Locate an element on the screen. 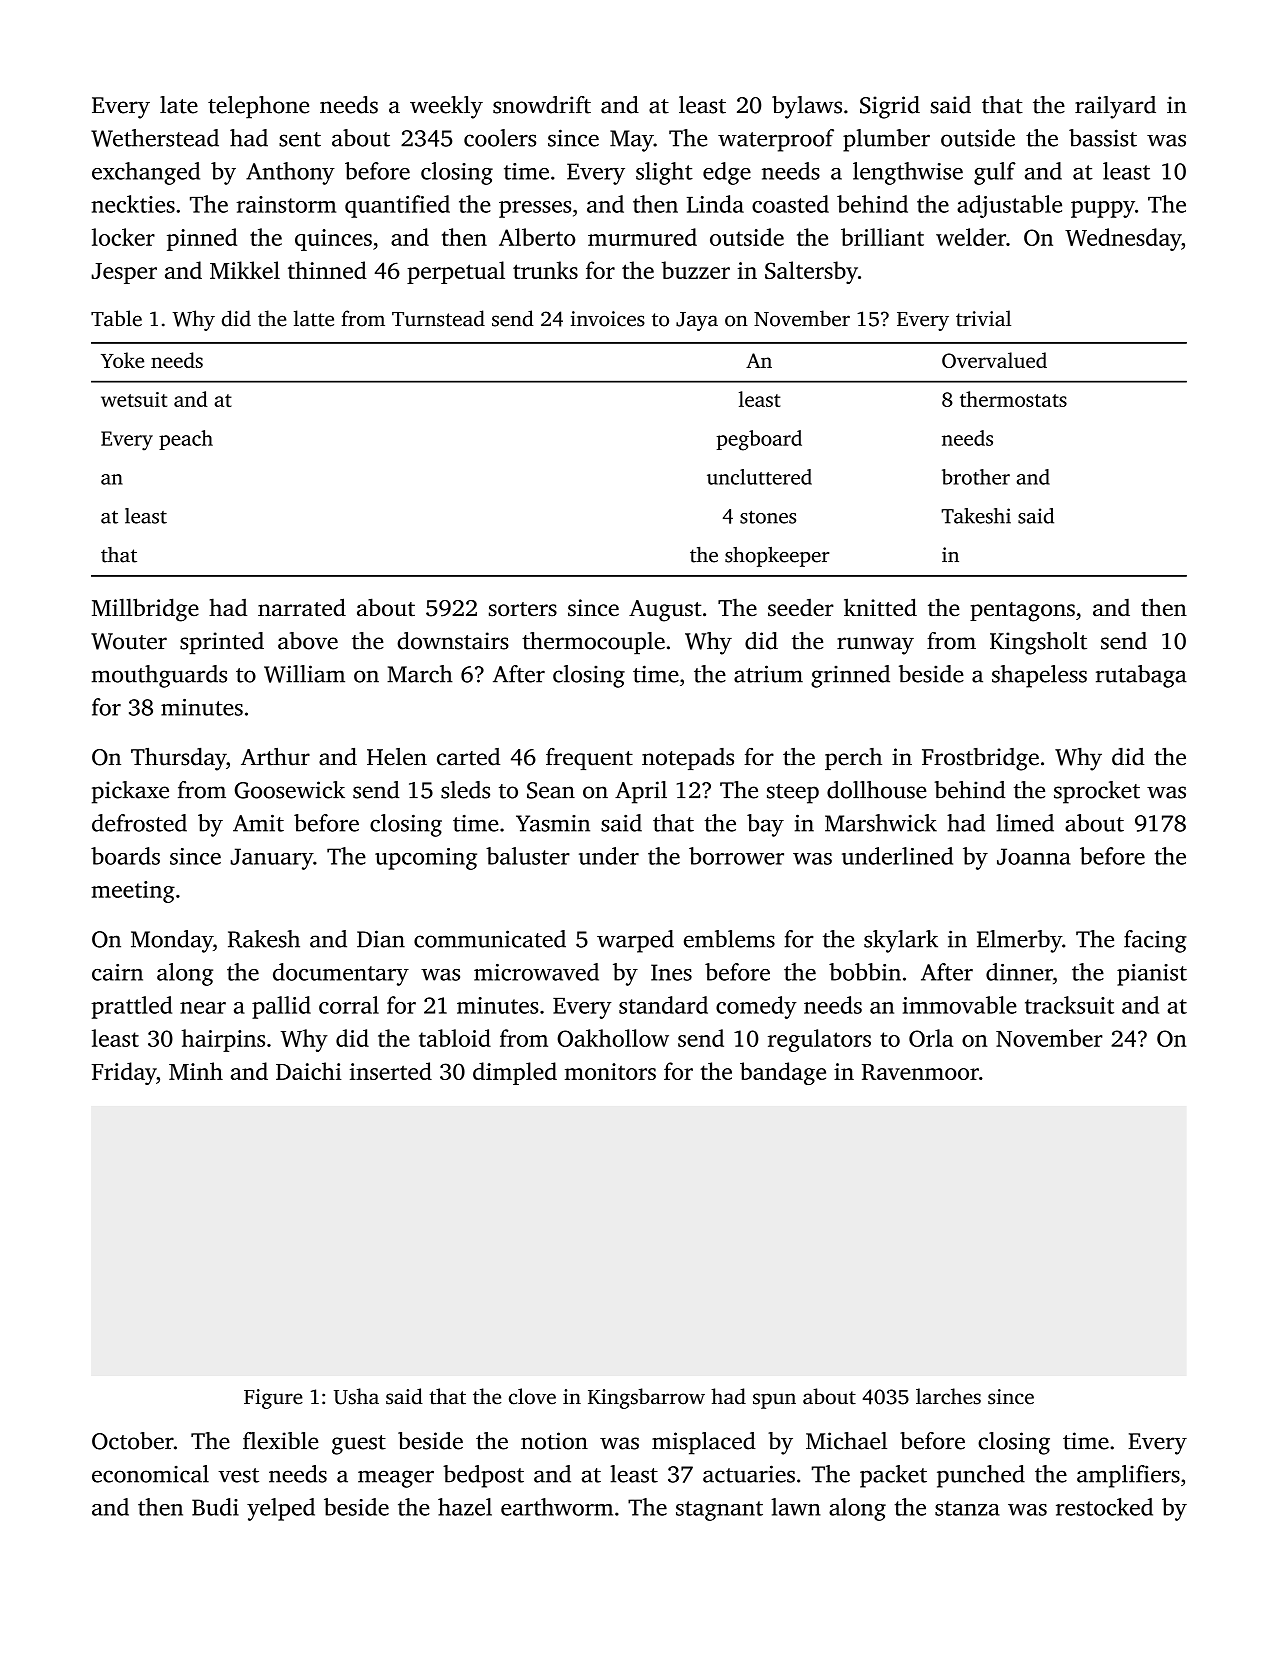  stones is located at coordinates (768, 517).
